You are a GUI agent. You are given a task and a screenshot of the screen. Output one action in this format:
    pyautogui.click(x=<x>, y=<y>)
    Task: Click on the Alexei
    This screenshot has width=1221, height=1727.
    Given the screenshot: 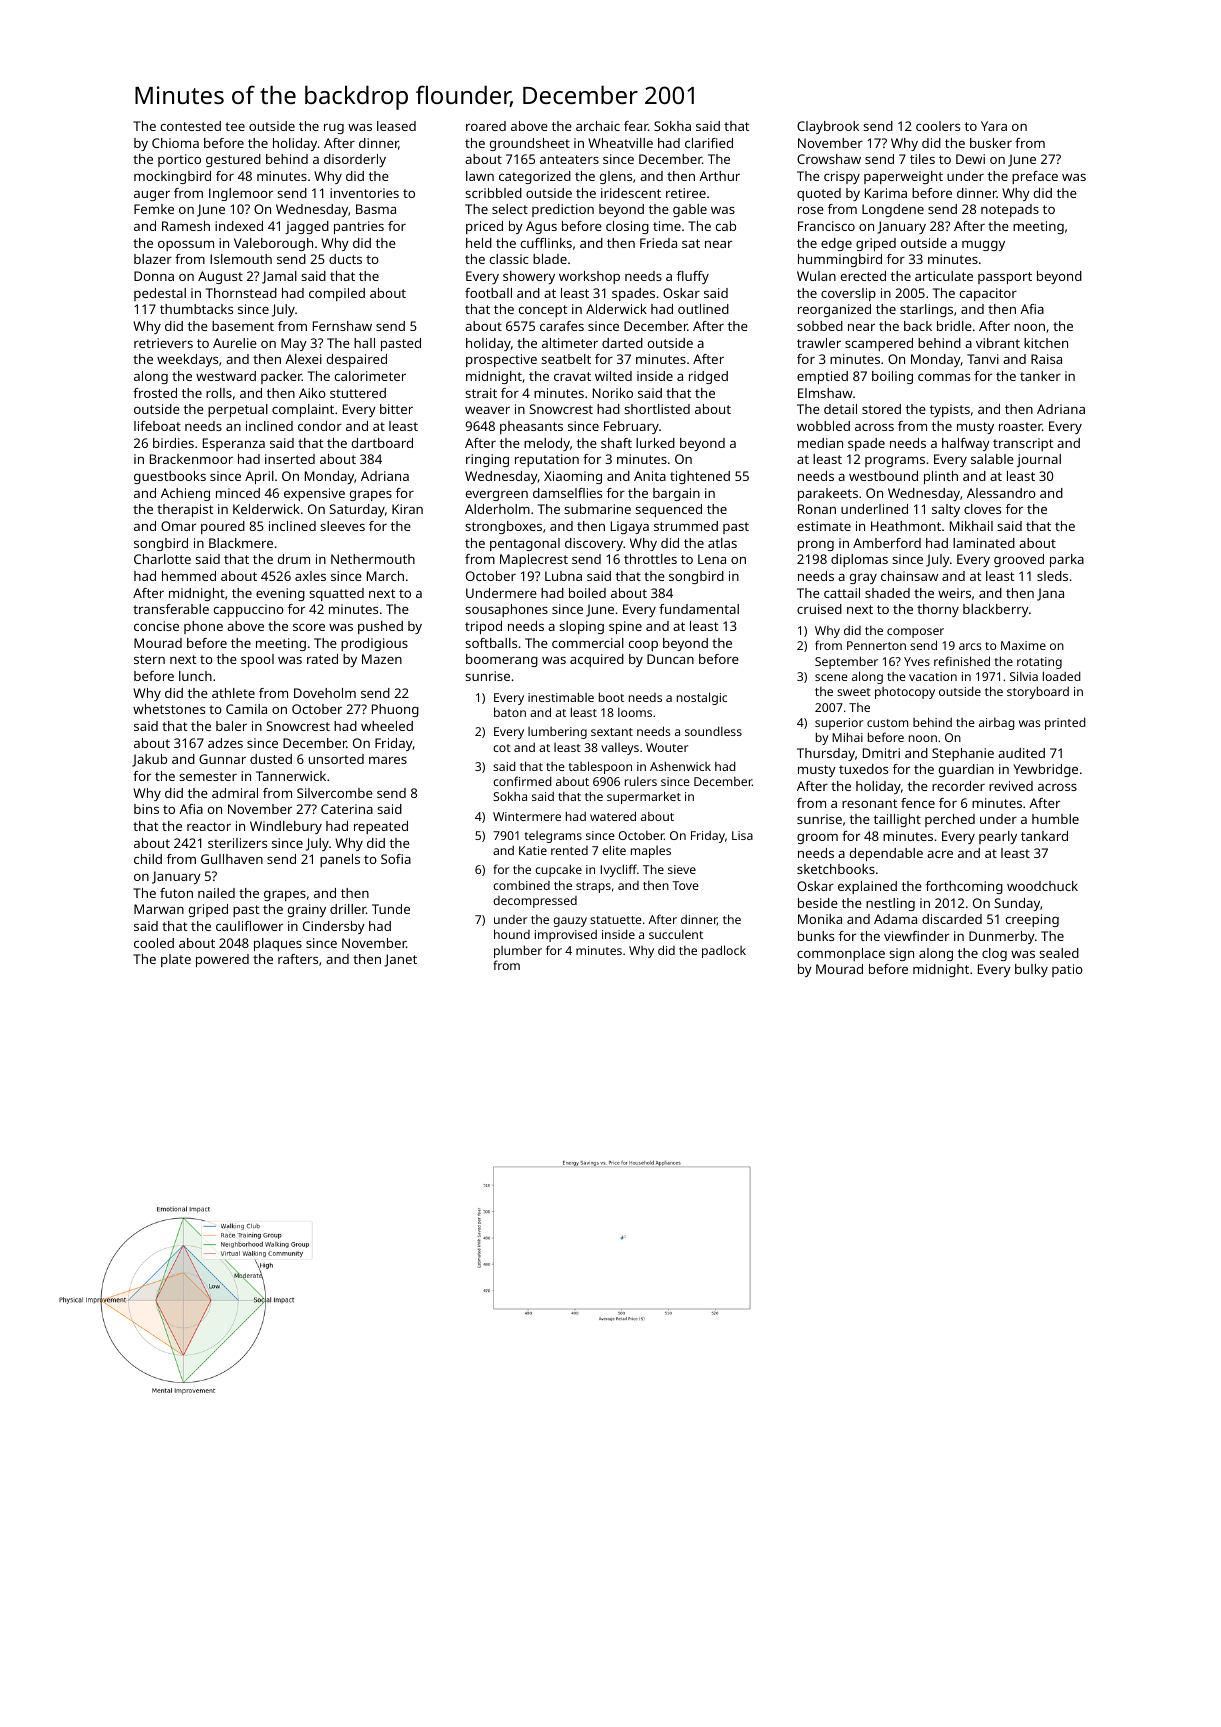 What is the action you would take?
    pyautogui.click(x=303, y=359)
